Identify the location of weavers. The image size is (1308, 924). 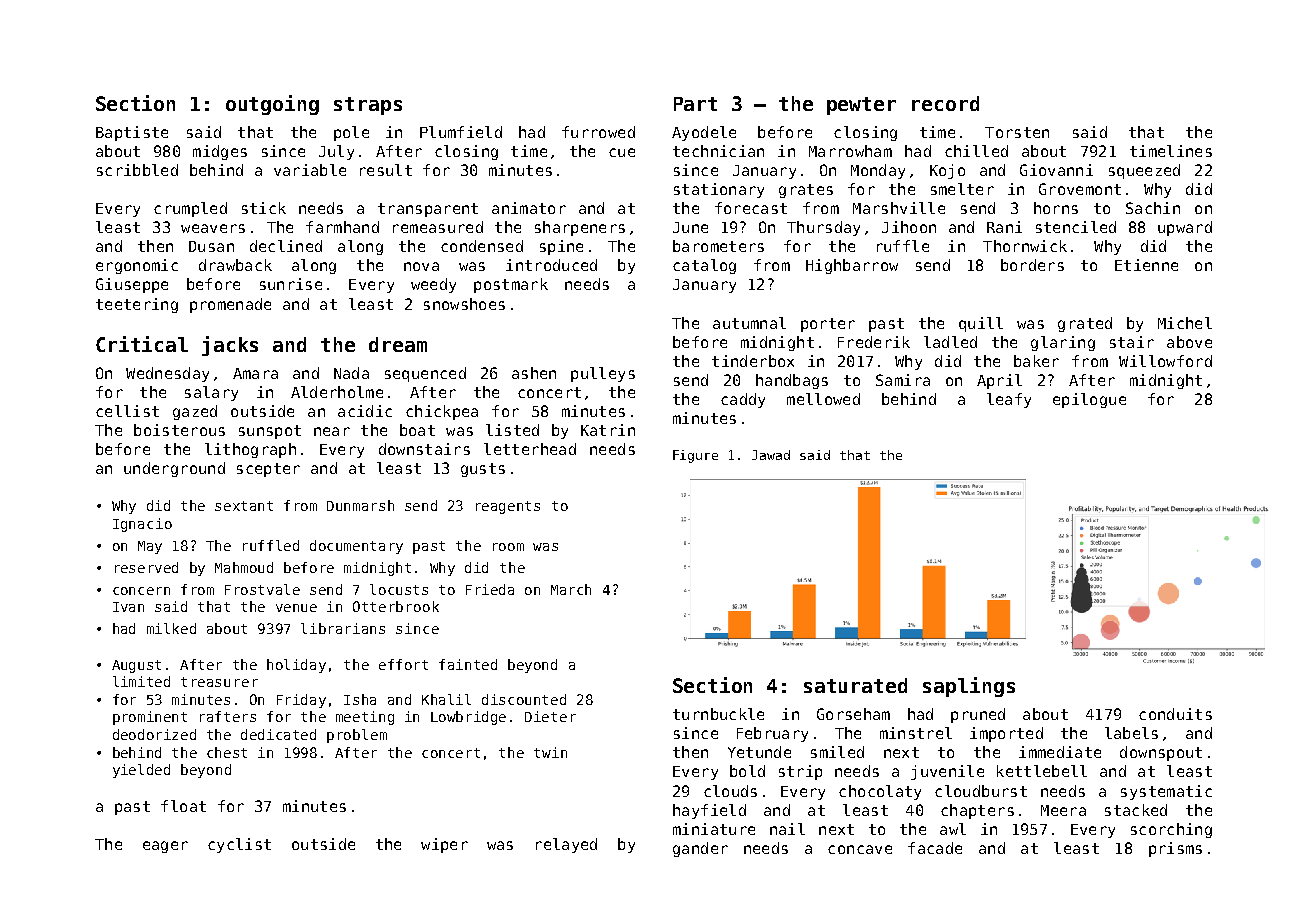
(213, 228).
